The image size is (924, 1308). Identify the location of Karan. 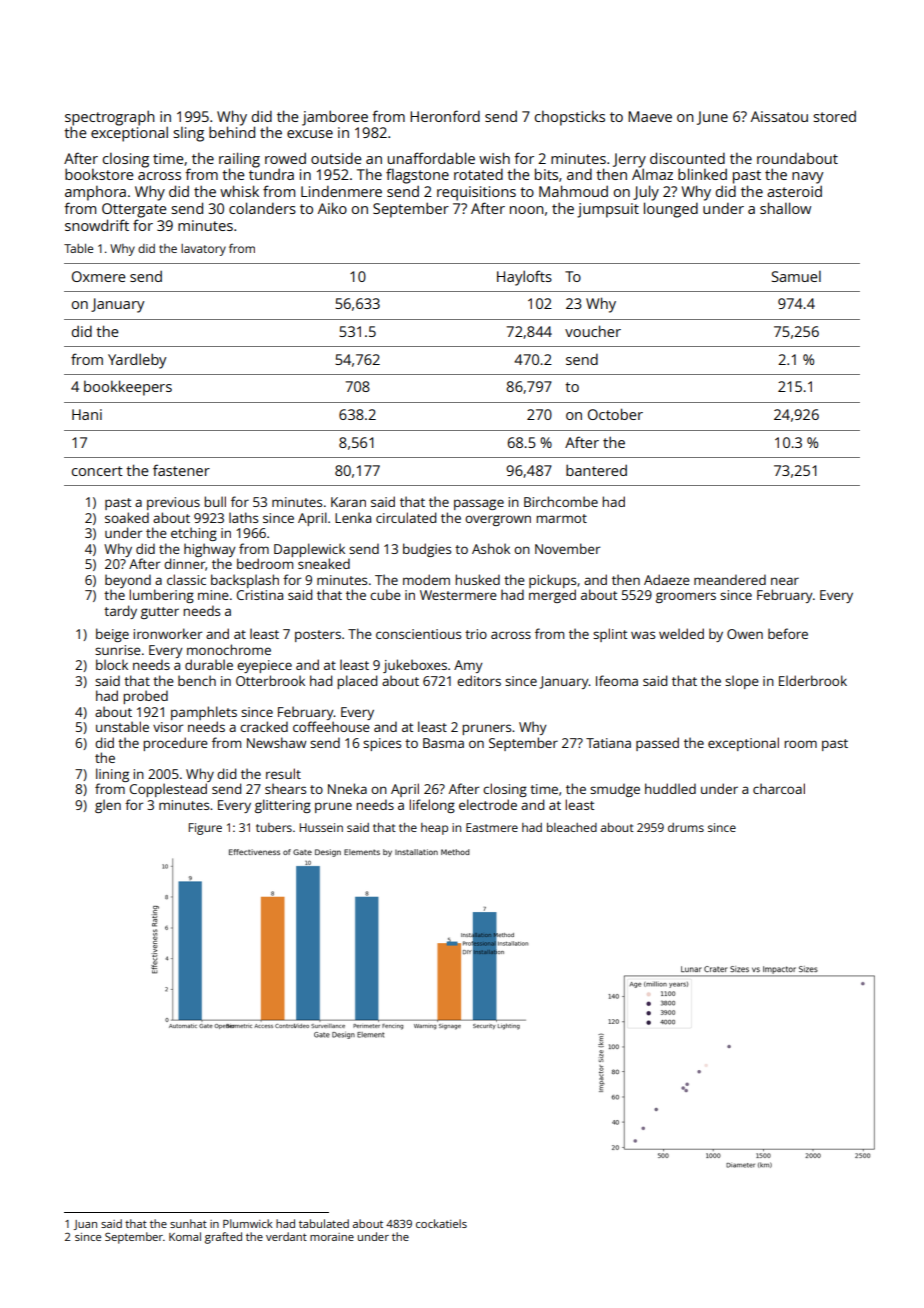
(348, 502).
